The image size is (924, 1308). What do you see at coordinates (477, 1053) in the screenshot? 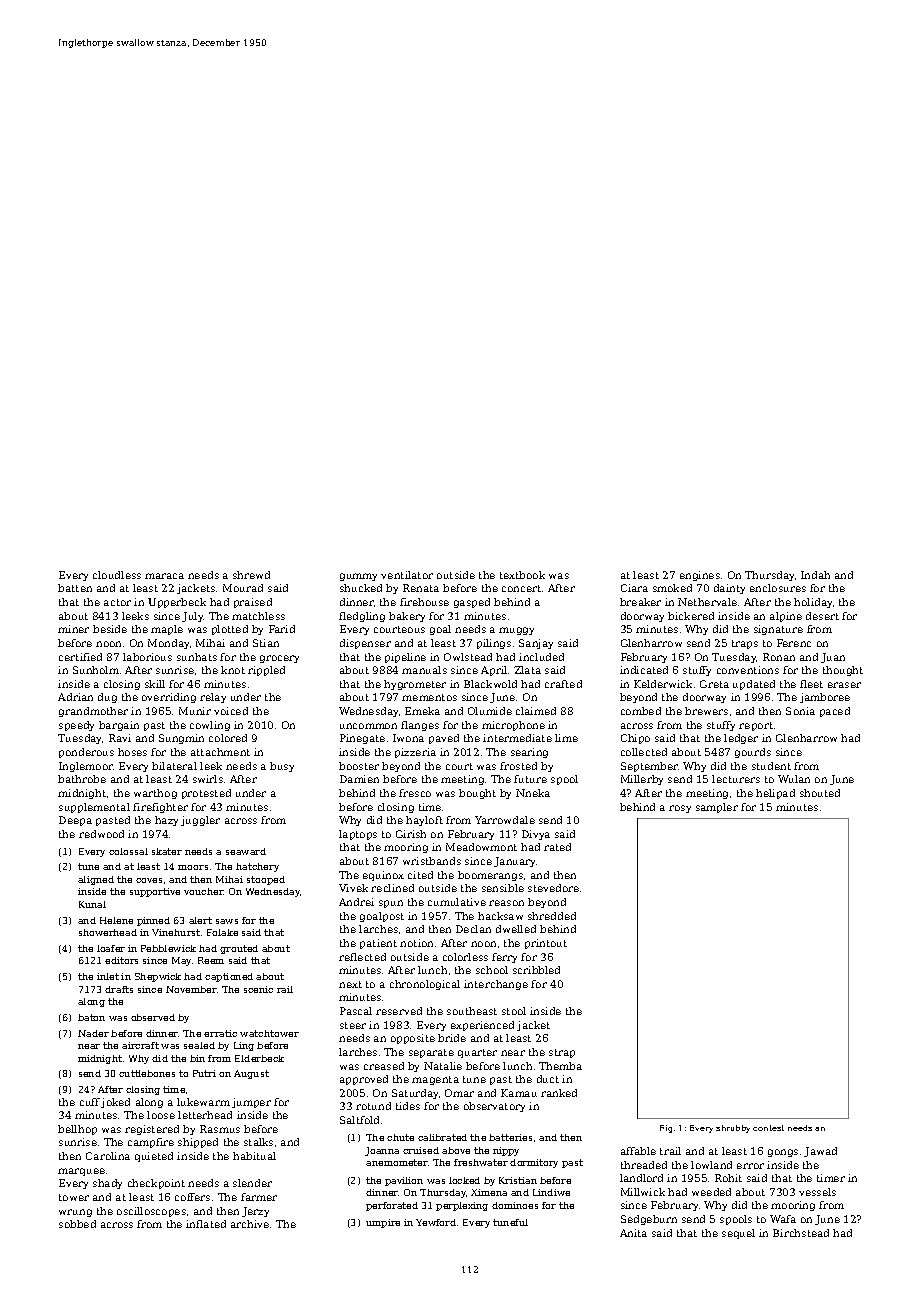
I see `quarter` at bounding box center [477, 1053].
